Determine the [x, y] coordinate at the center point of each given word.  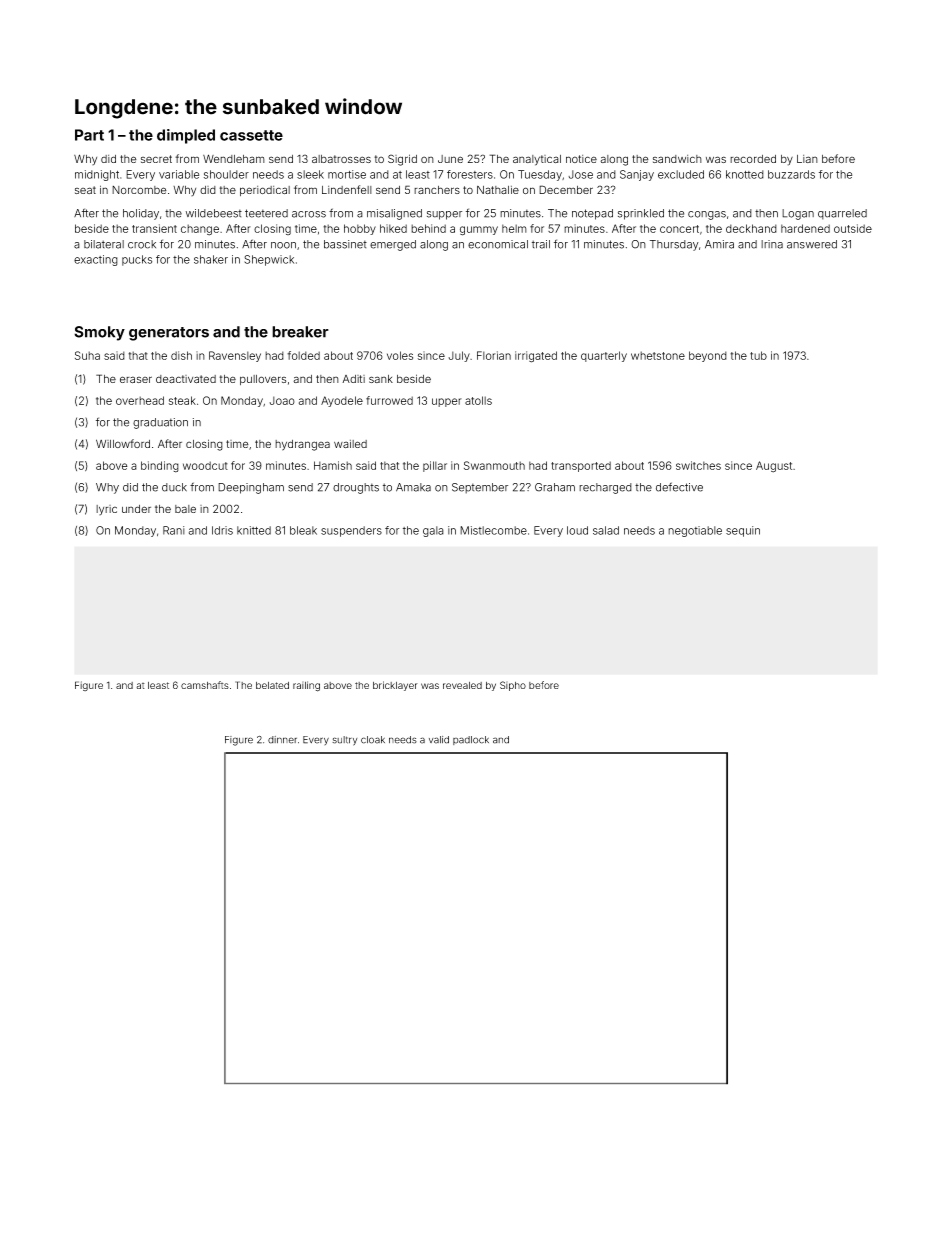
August [774, 467]
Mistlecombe [493, 530]
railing [306, 686]
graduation [160, 423]
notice [581, 159]
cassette [251, 135]
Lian [807, 159]
